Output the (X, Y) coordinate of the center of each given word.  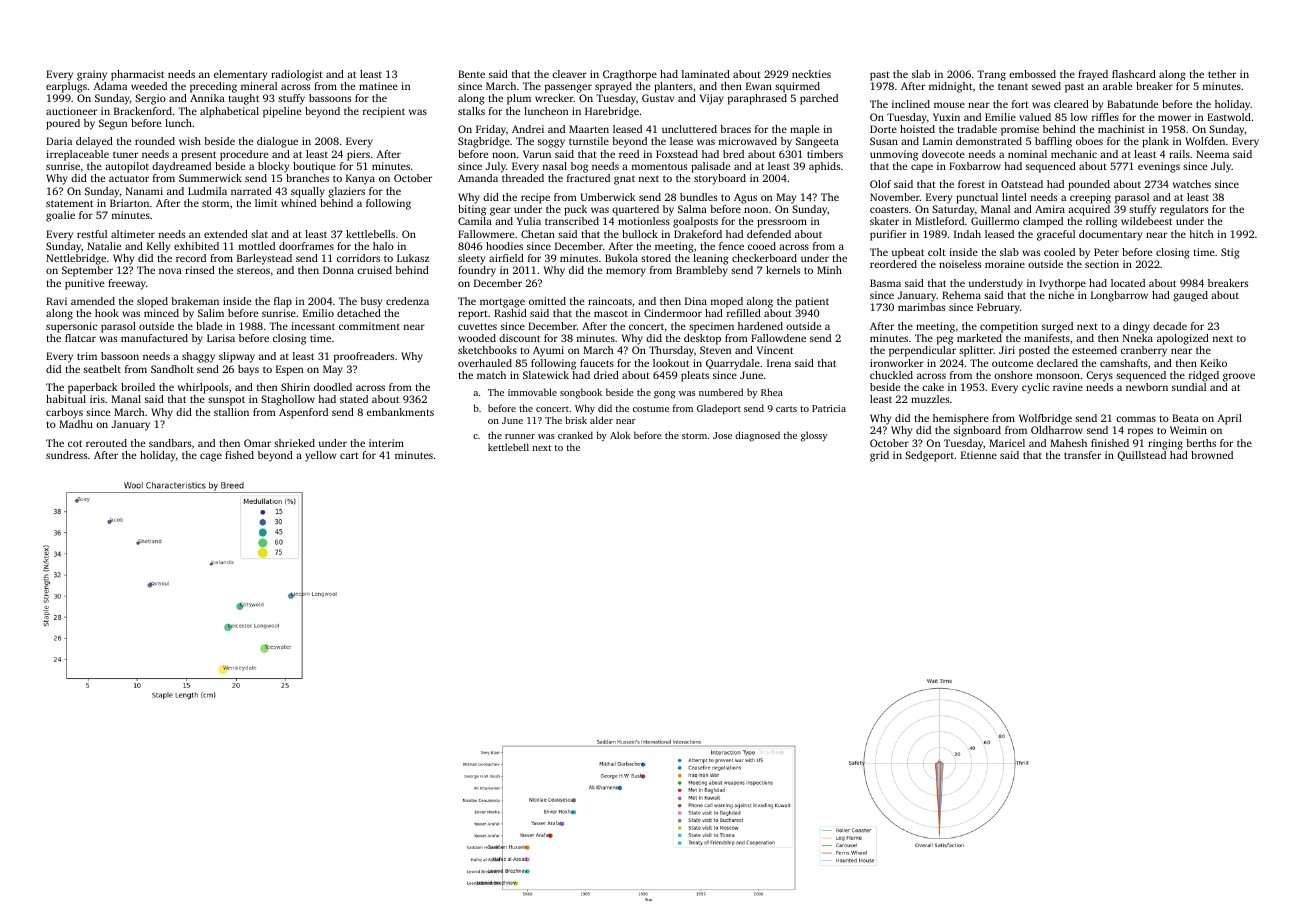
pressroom (782, 223)
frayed (1093, 75)
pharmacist (137, 75)
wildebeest (1146, 221)
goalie (60, 216)
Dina (696, 301)
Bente (471, 74)
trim (87, 356)
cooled (1059, 252)
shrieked (294, 443)
